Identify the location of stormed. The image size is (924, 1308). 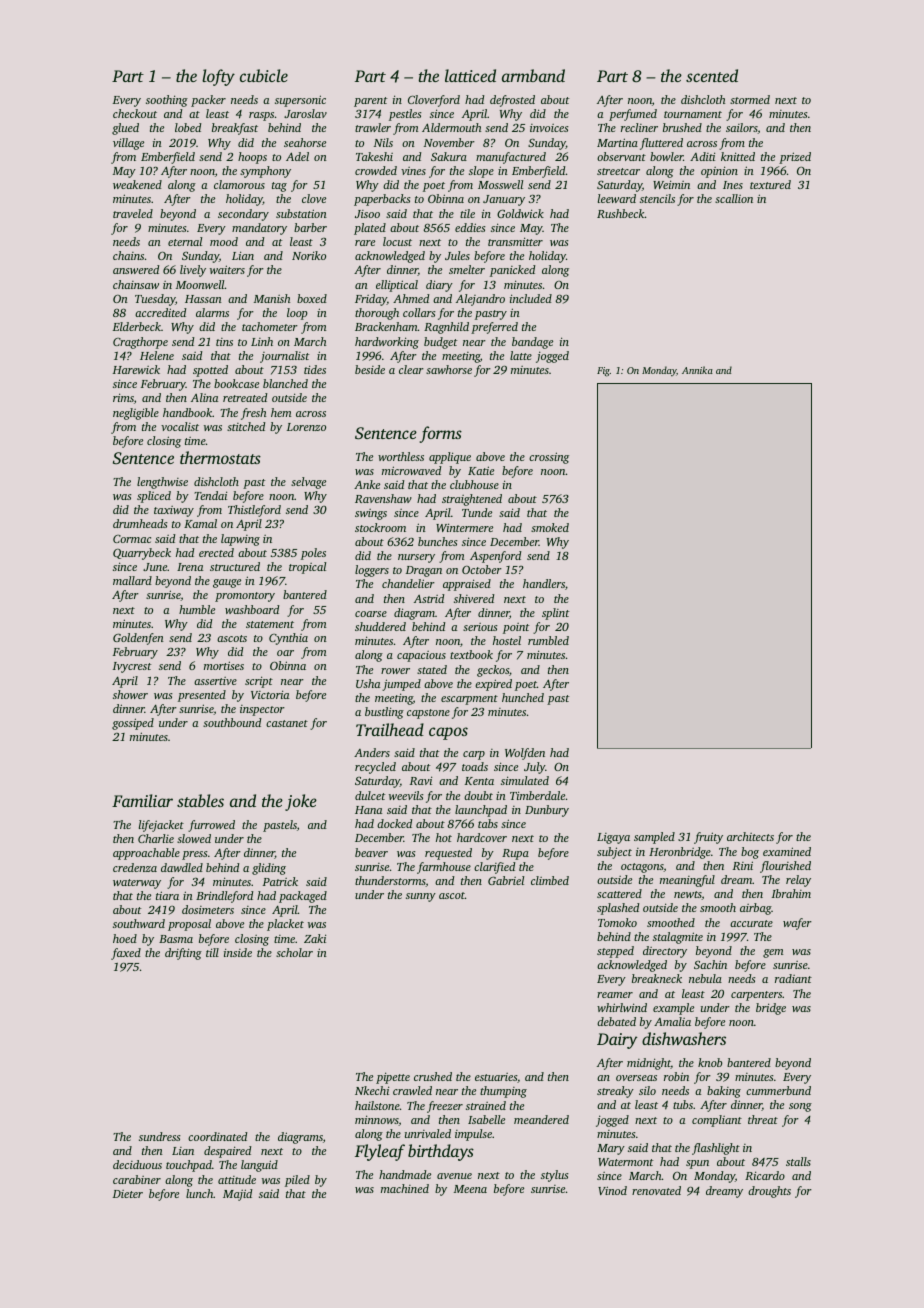
(750, 99).
